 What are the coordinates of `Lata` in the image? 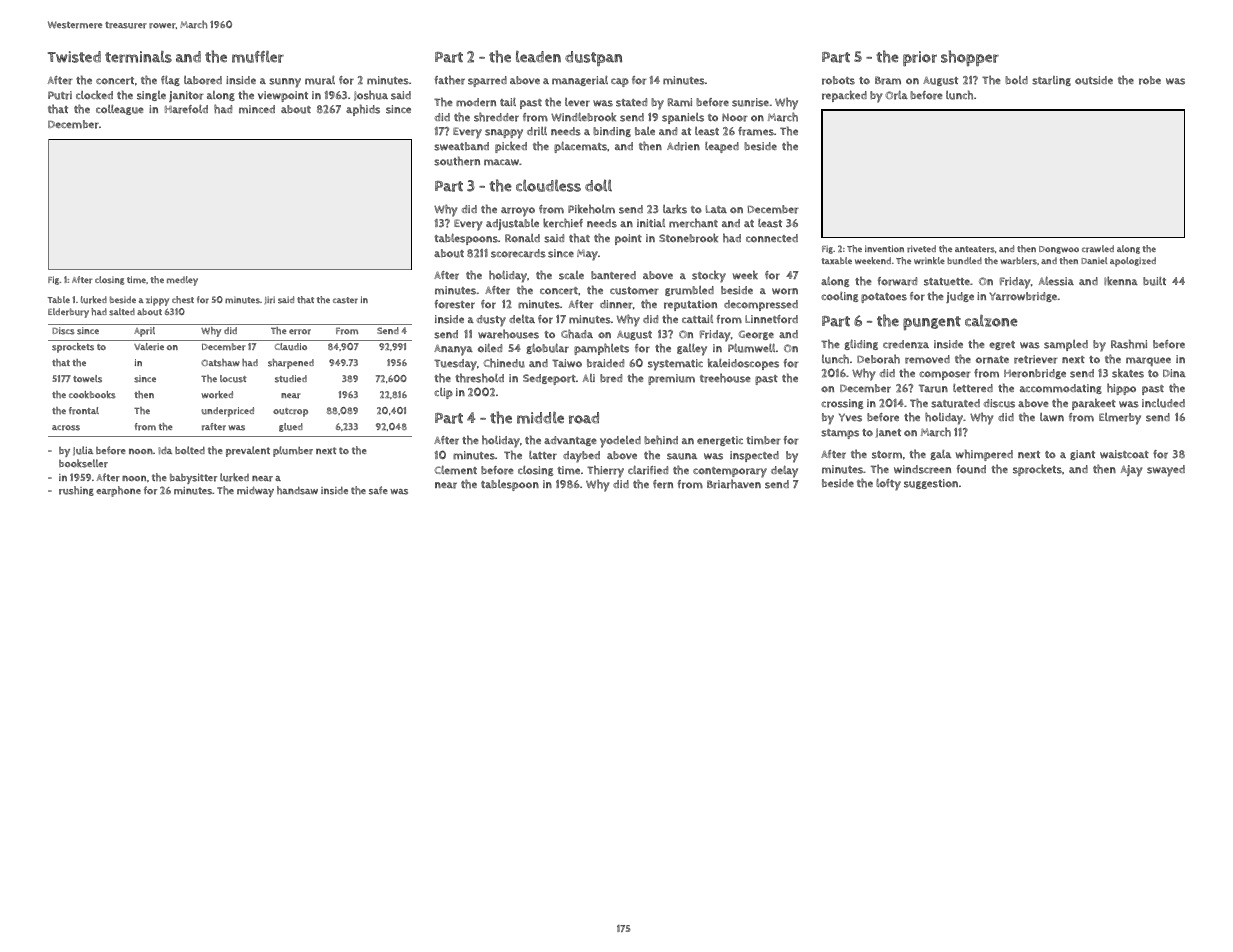 It's located at (716, 209).
